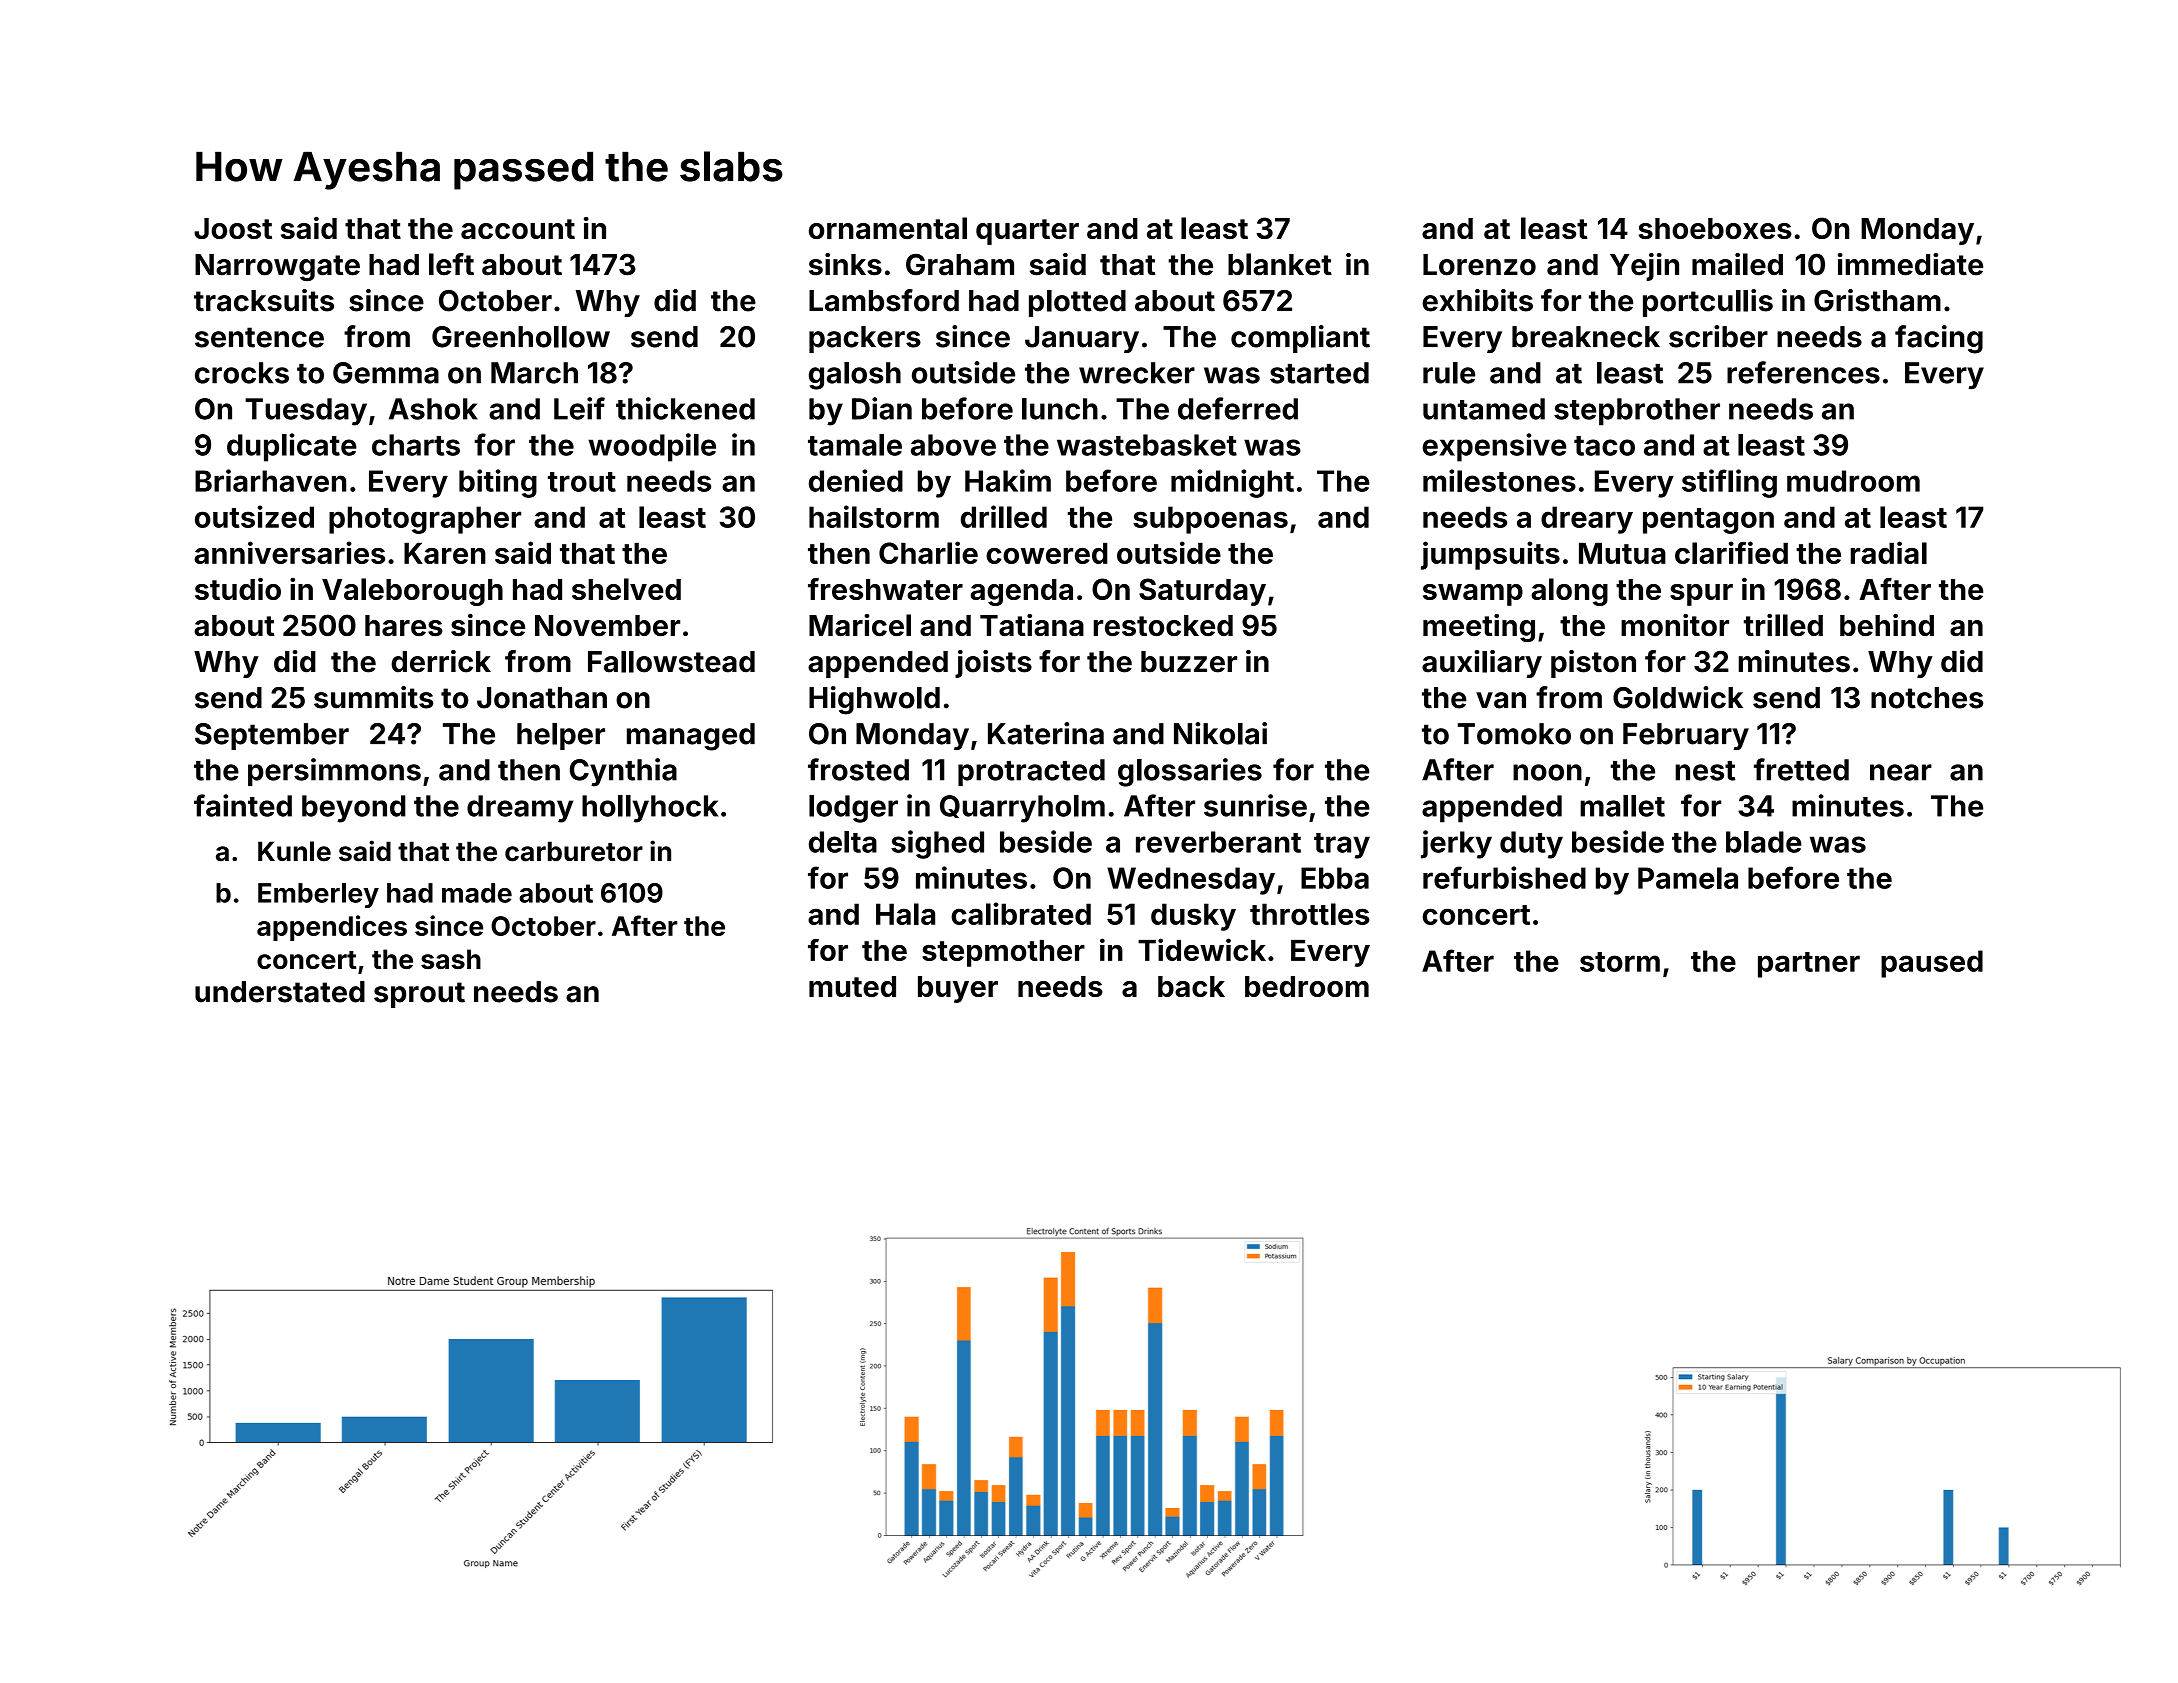 This image has height=1683, width=2178. What do you see at coordinates (518, 229) in the image?
I see `account` at bounding box center [518, 229].
